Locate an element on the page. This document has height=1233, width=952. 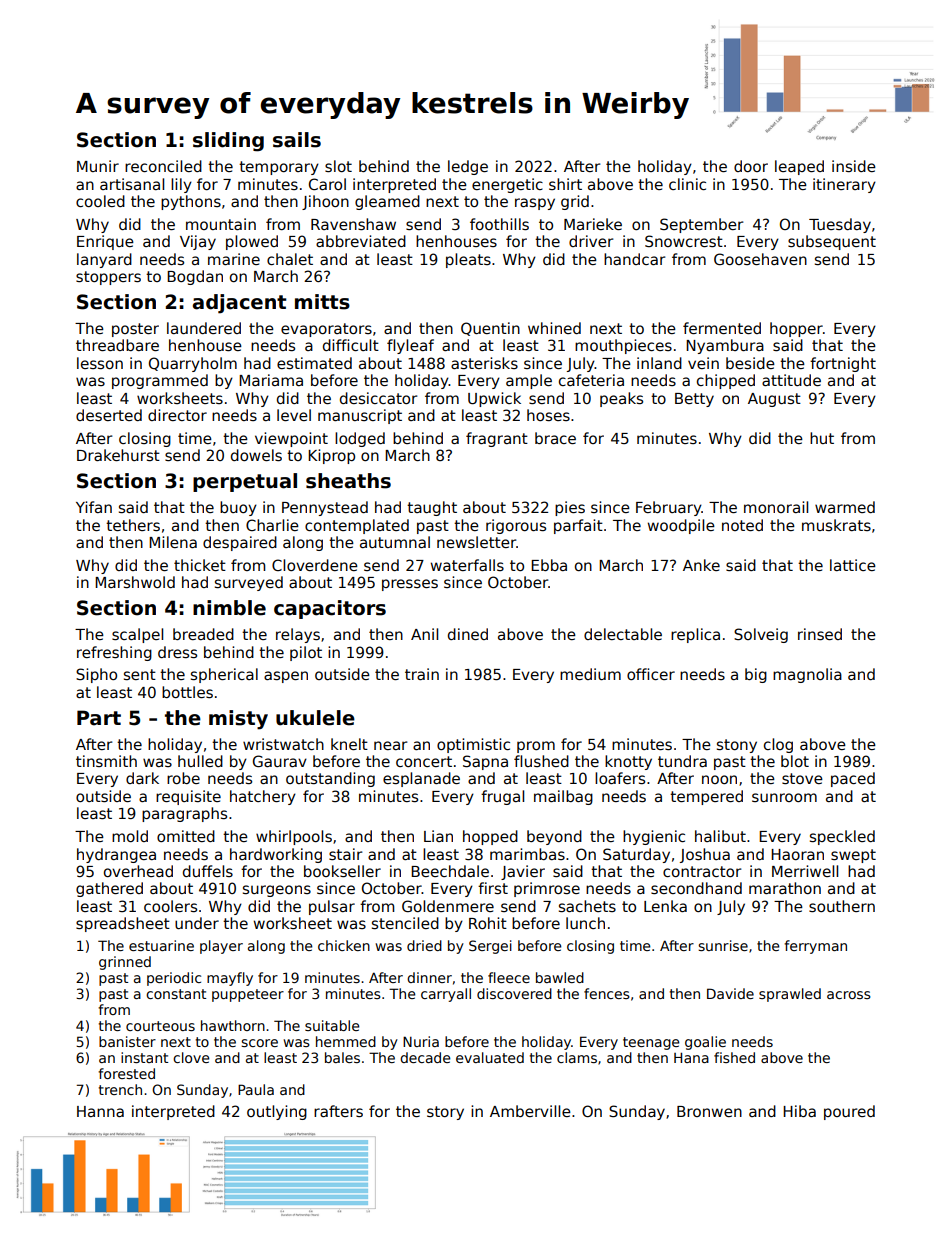
Amberville is located at coordinates (530, 1111).
